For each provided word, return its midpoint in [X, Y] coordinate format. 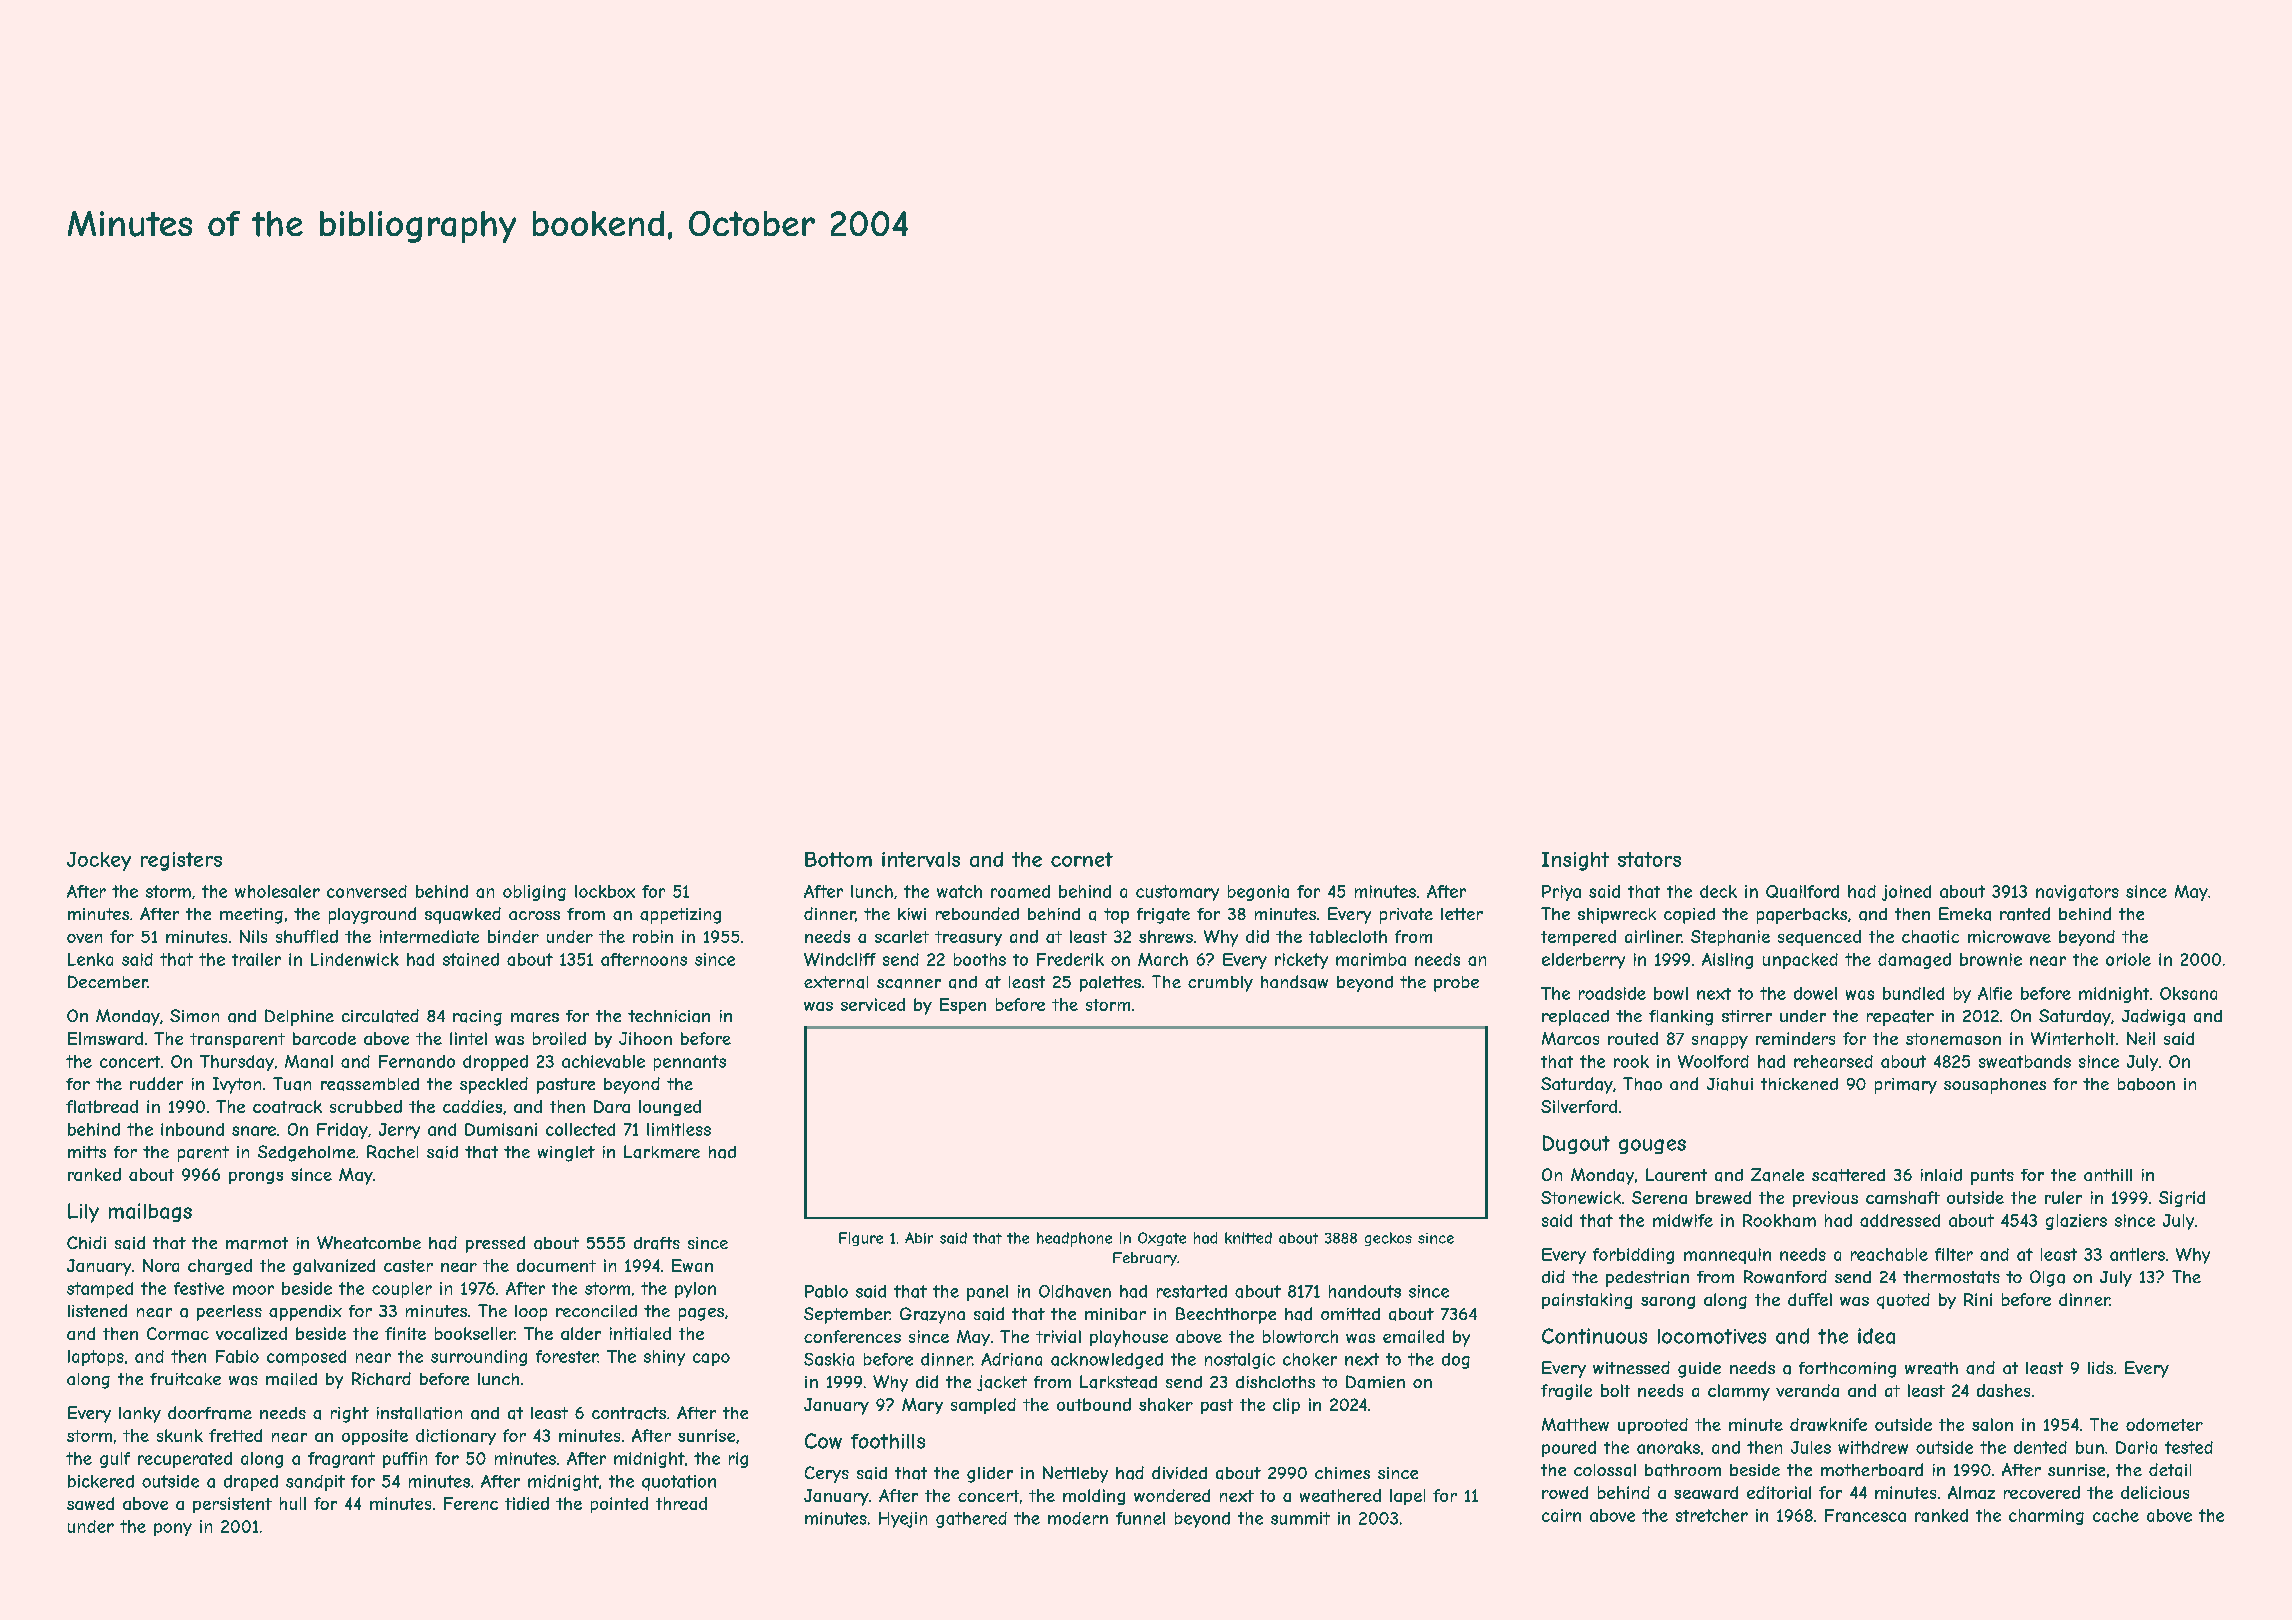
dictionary [456, 1437]
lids [2100, 1367]
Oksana [2188, 993]
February [1145, 1259]
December [108, 981]
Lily [83, 1213]
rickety [1301, 961]
